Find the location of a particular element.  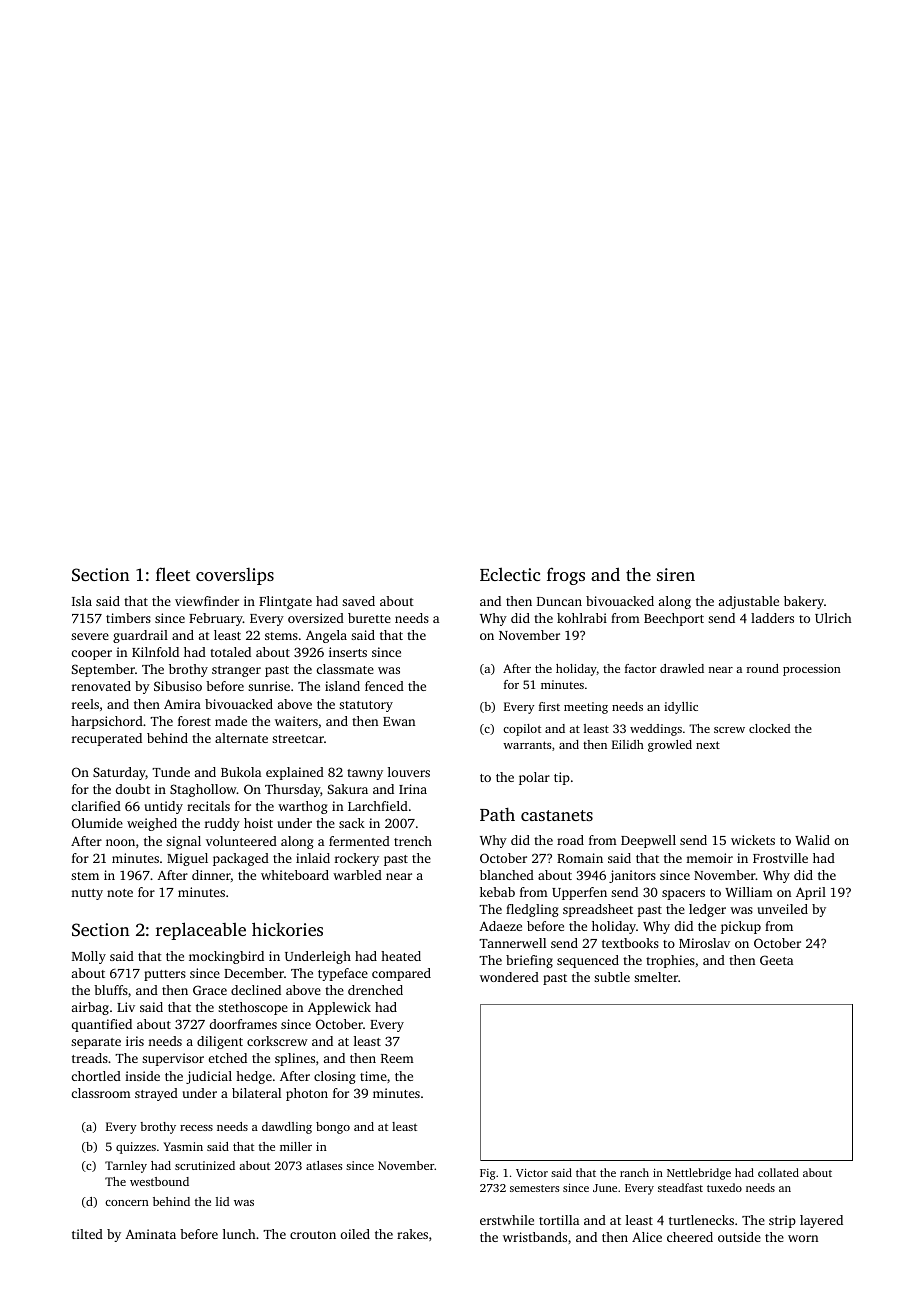

chortled is located at coordinates (96, 1076).
